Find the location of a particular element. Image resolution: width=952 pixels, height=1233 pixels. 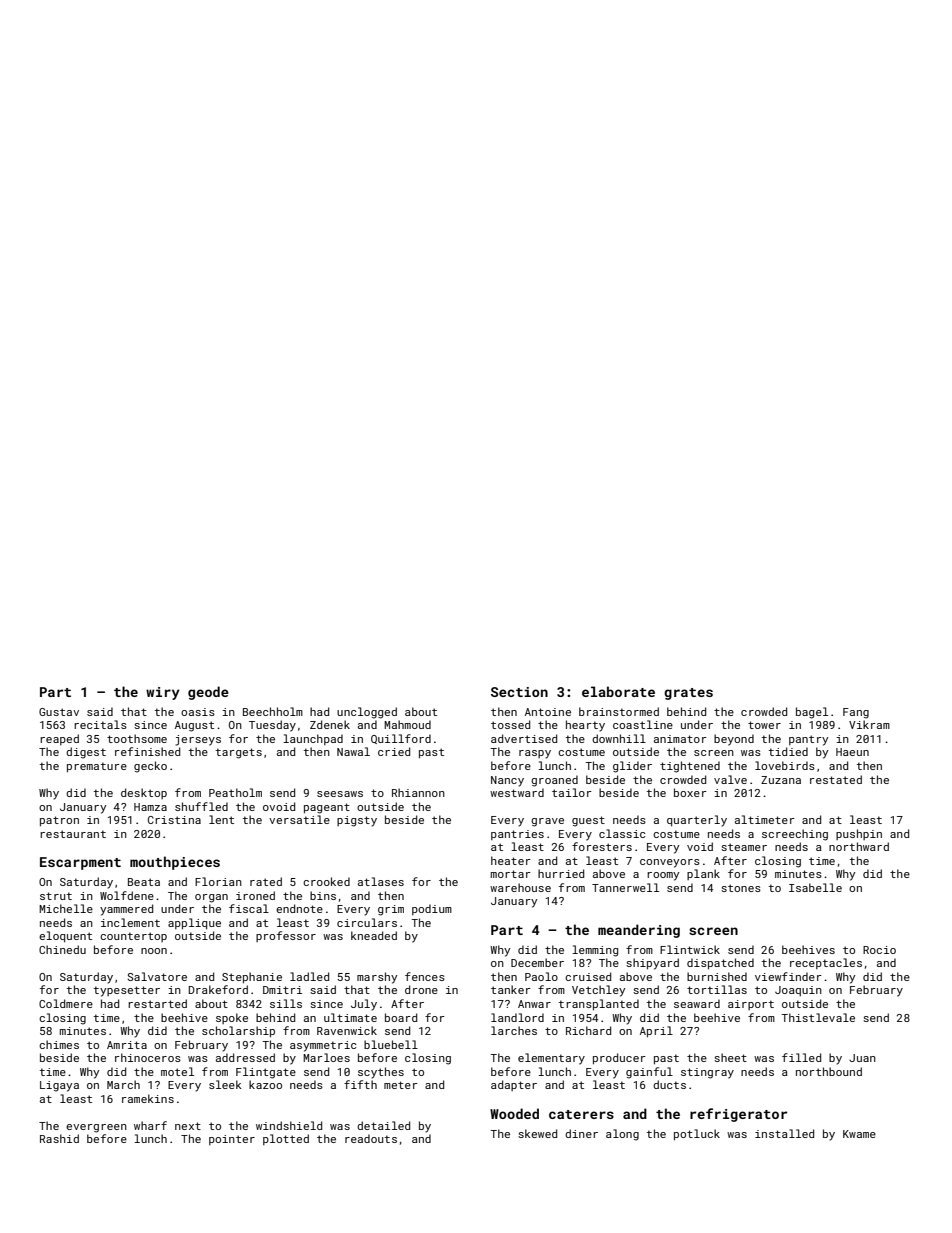

Fang is located at coordinates (856, 713).
